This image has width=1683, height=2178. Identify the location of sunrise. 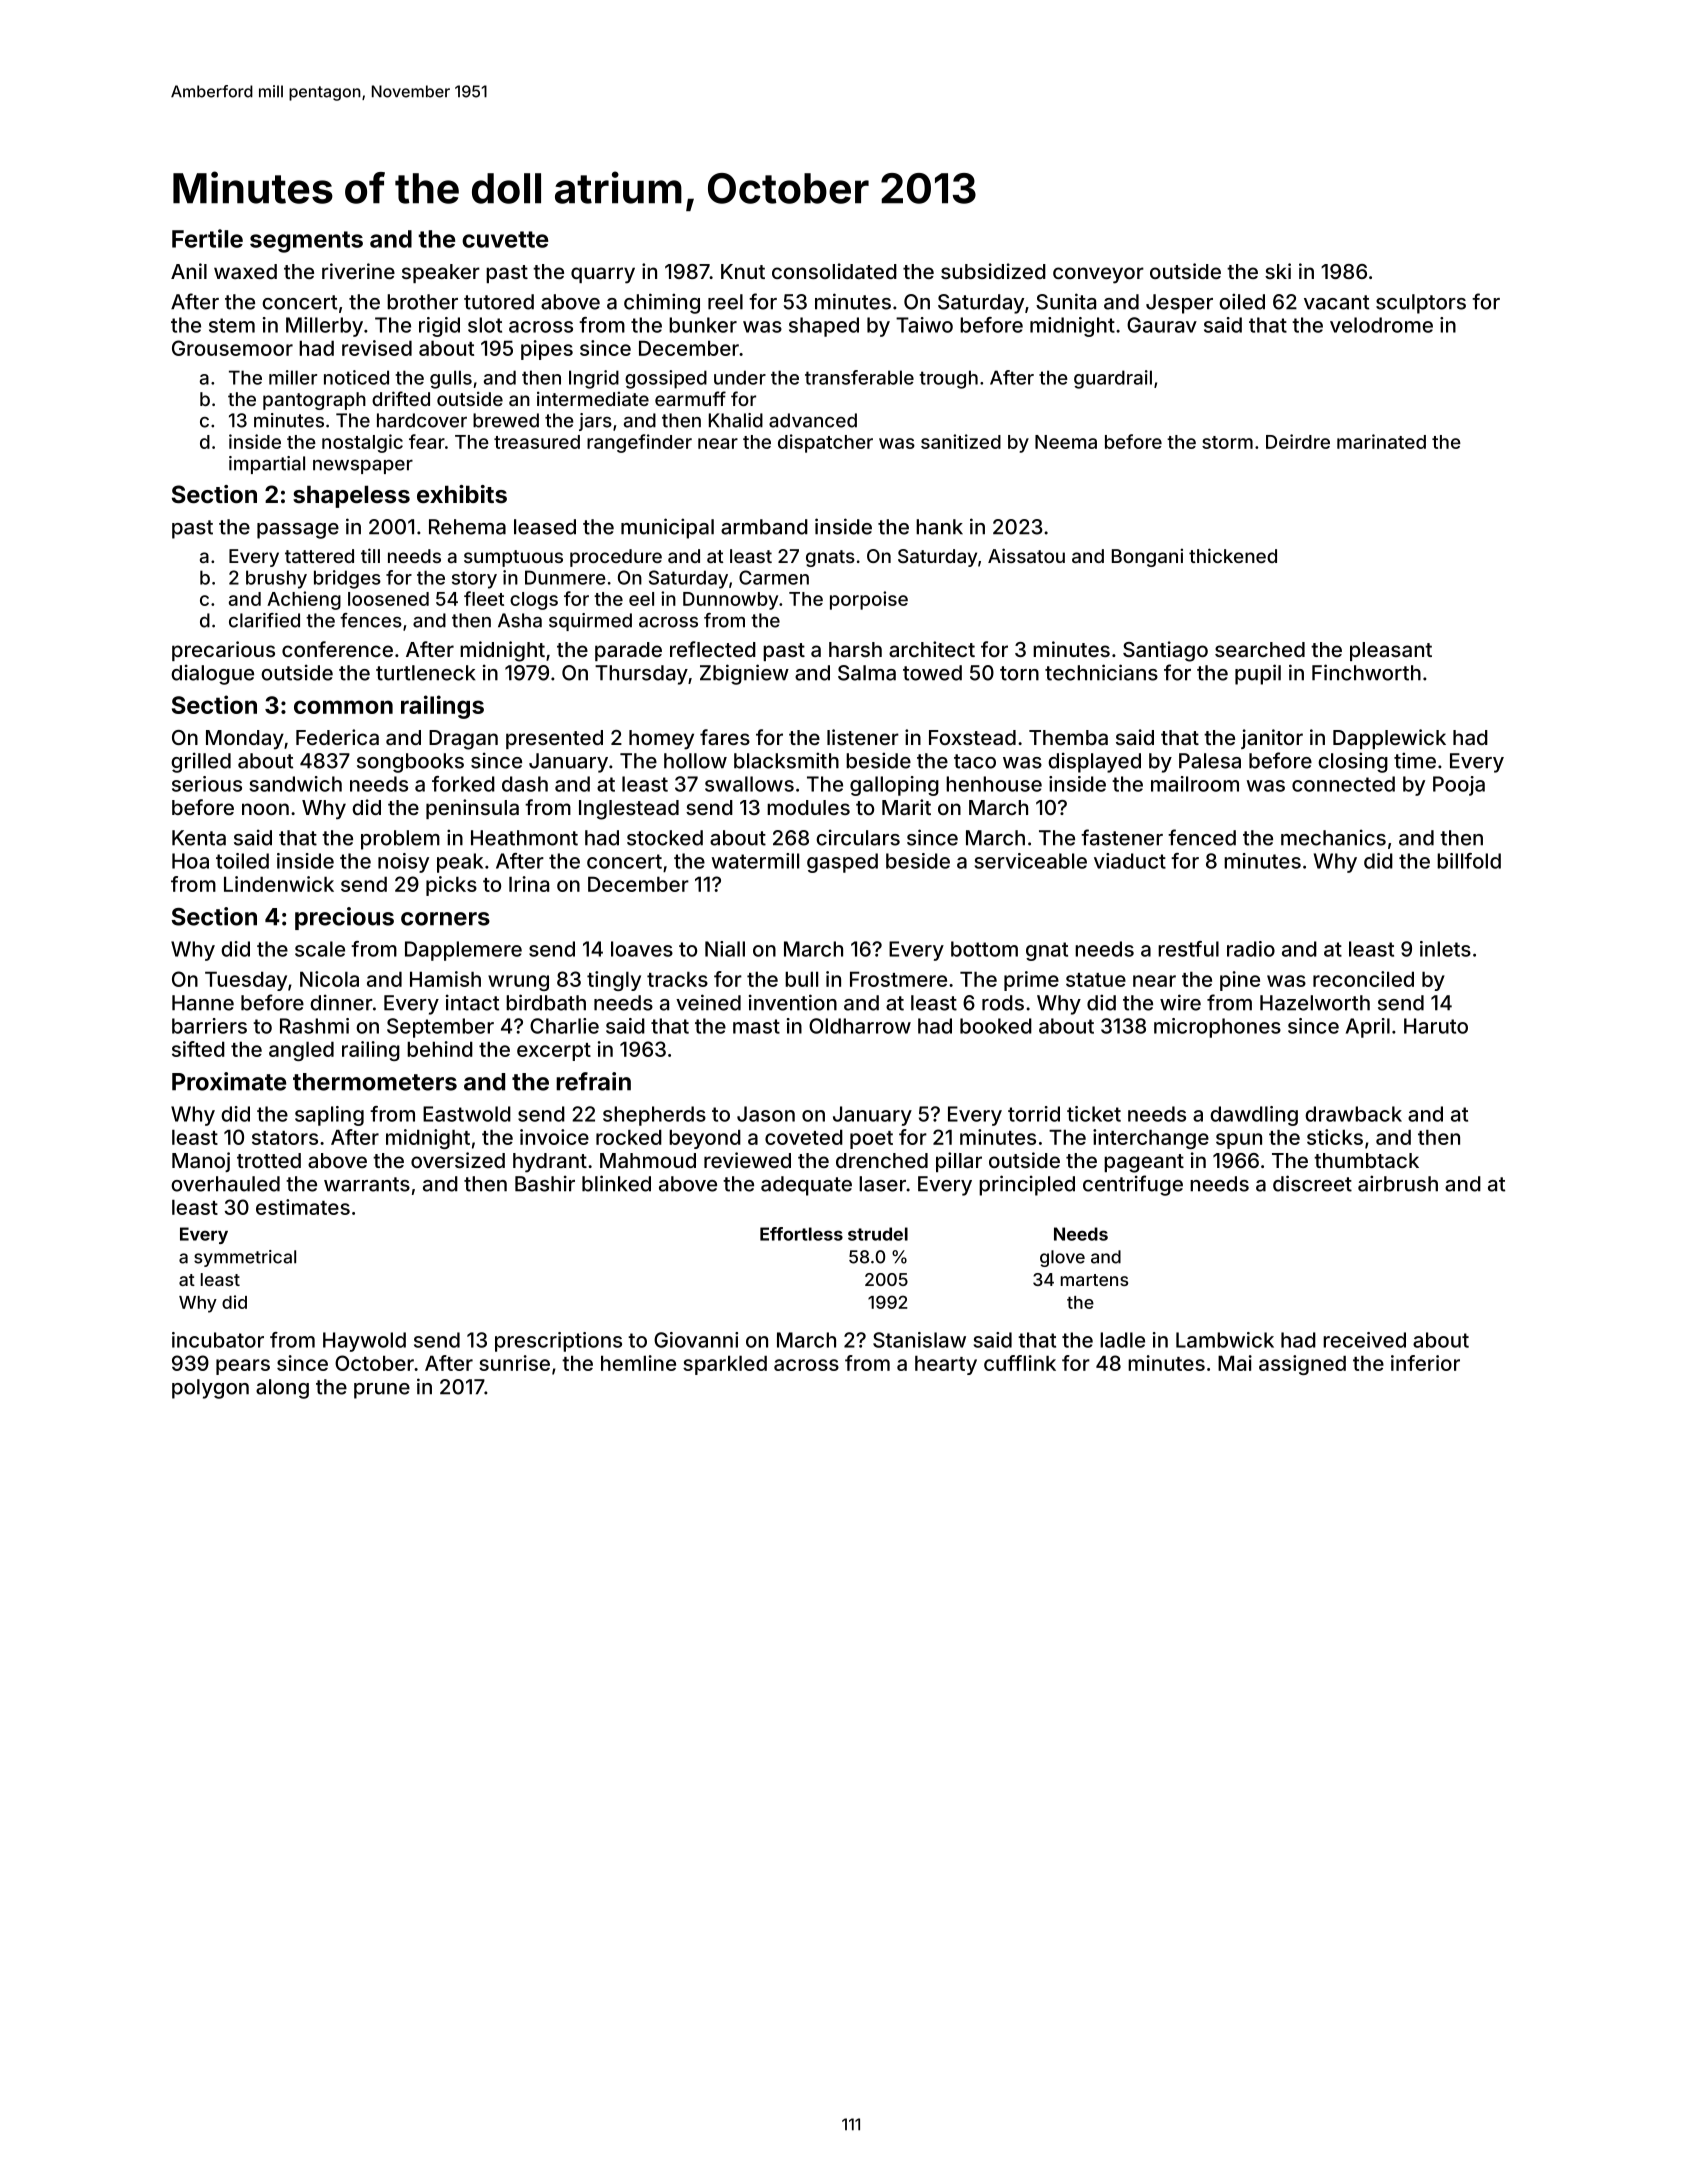
(514, 1363).
